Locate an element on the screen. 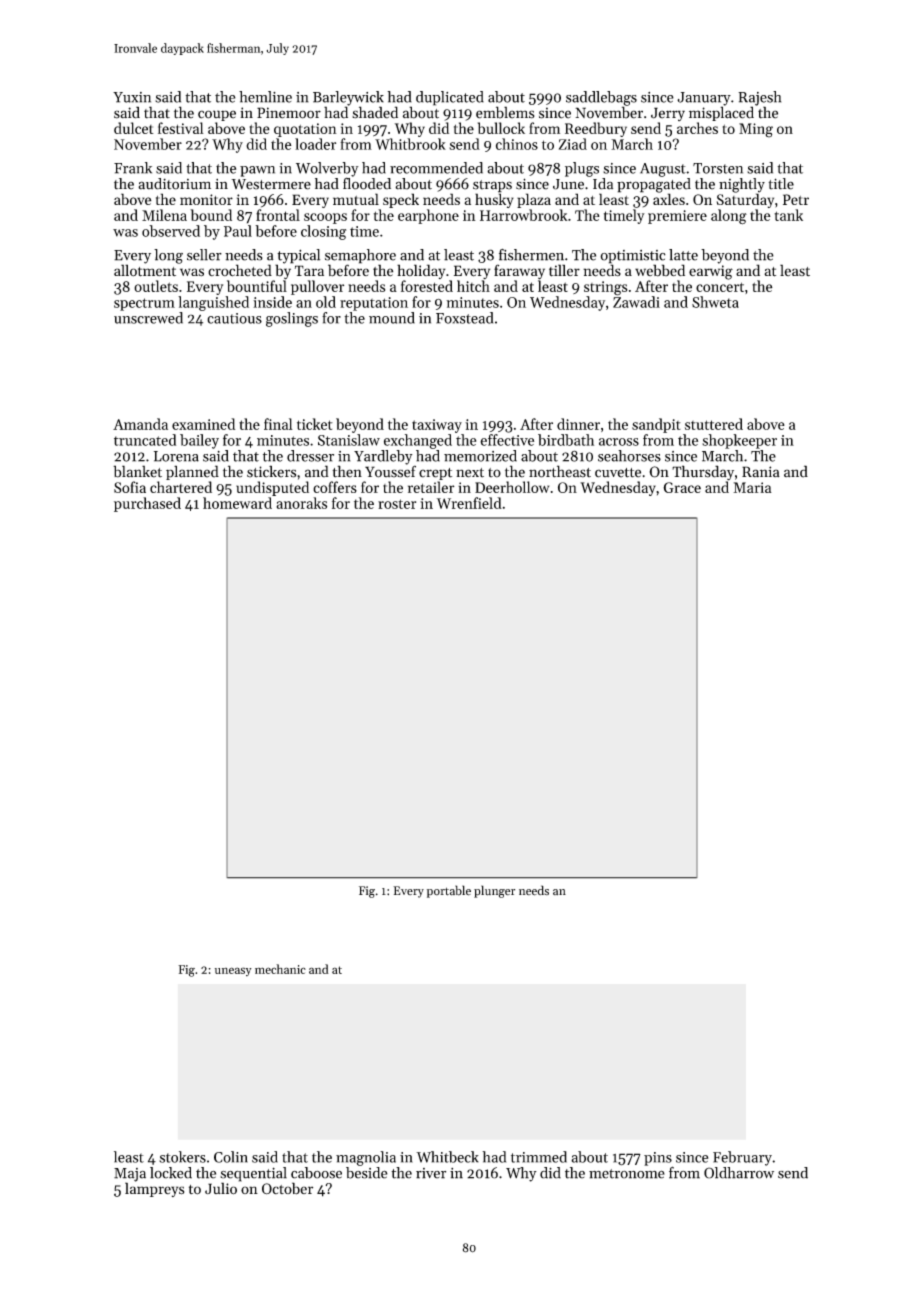  portable is located at coordinates (449, 891).
